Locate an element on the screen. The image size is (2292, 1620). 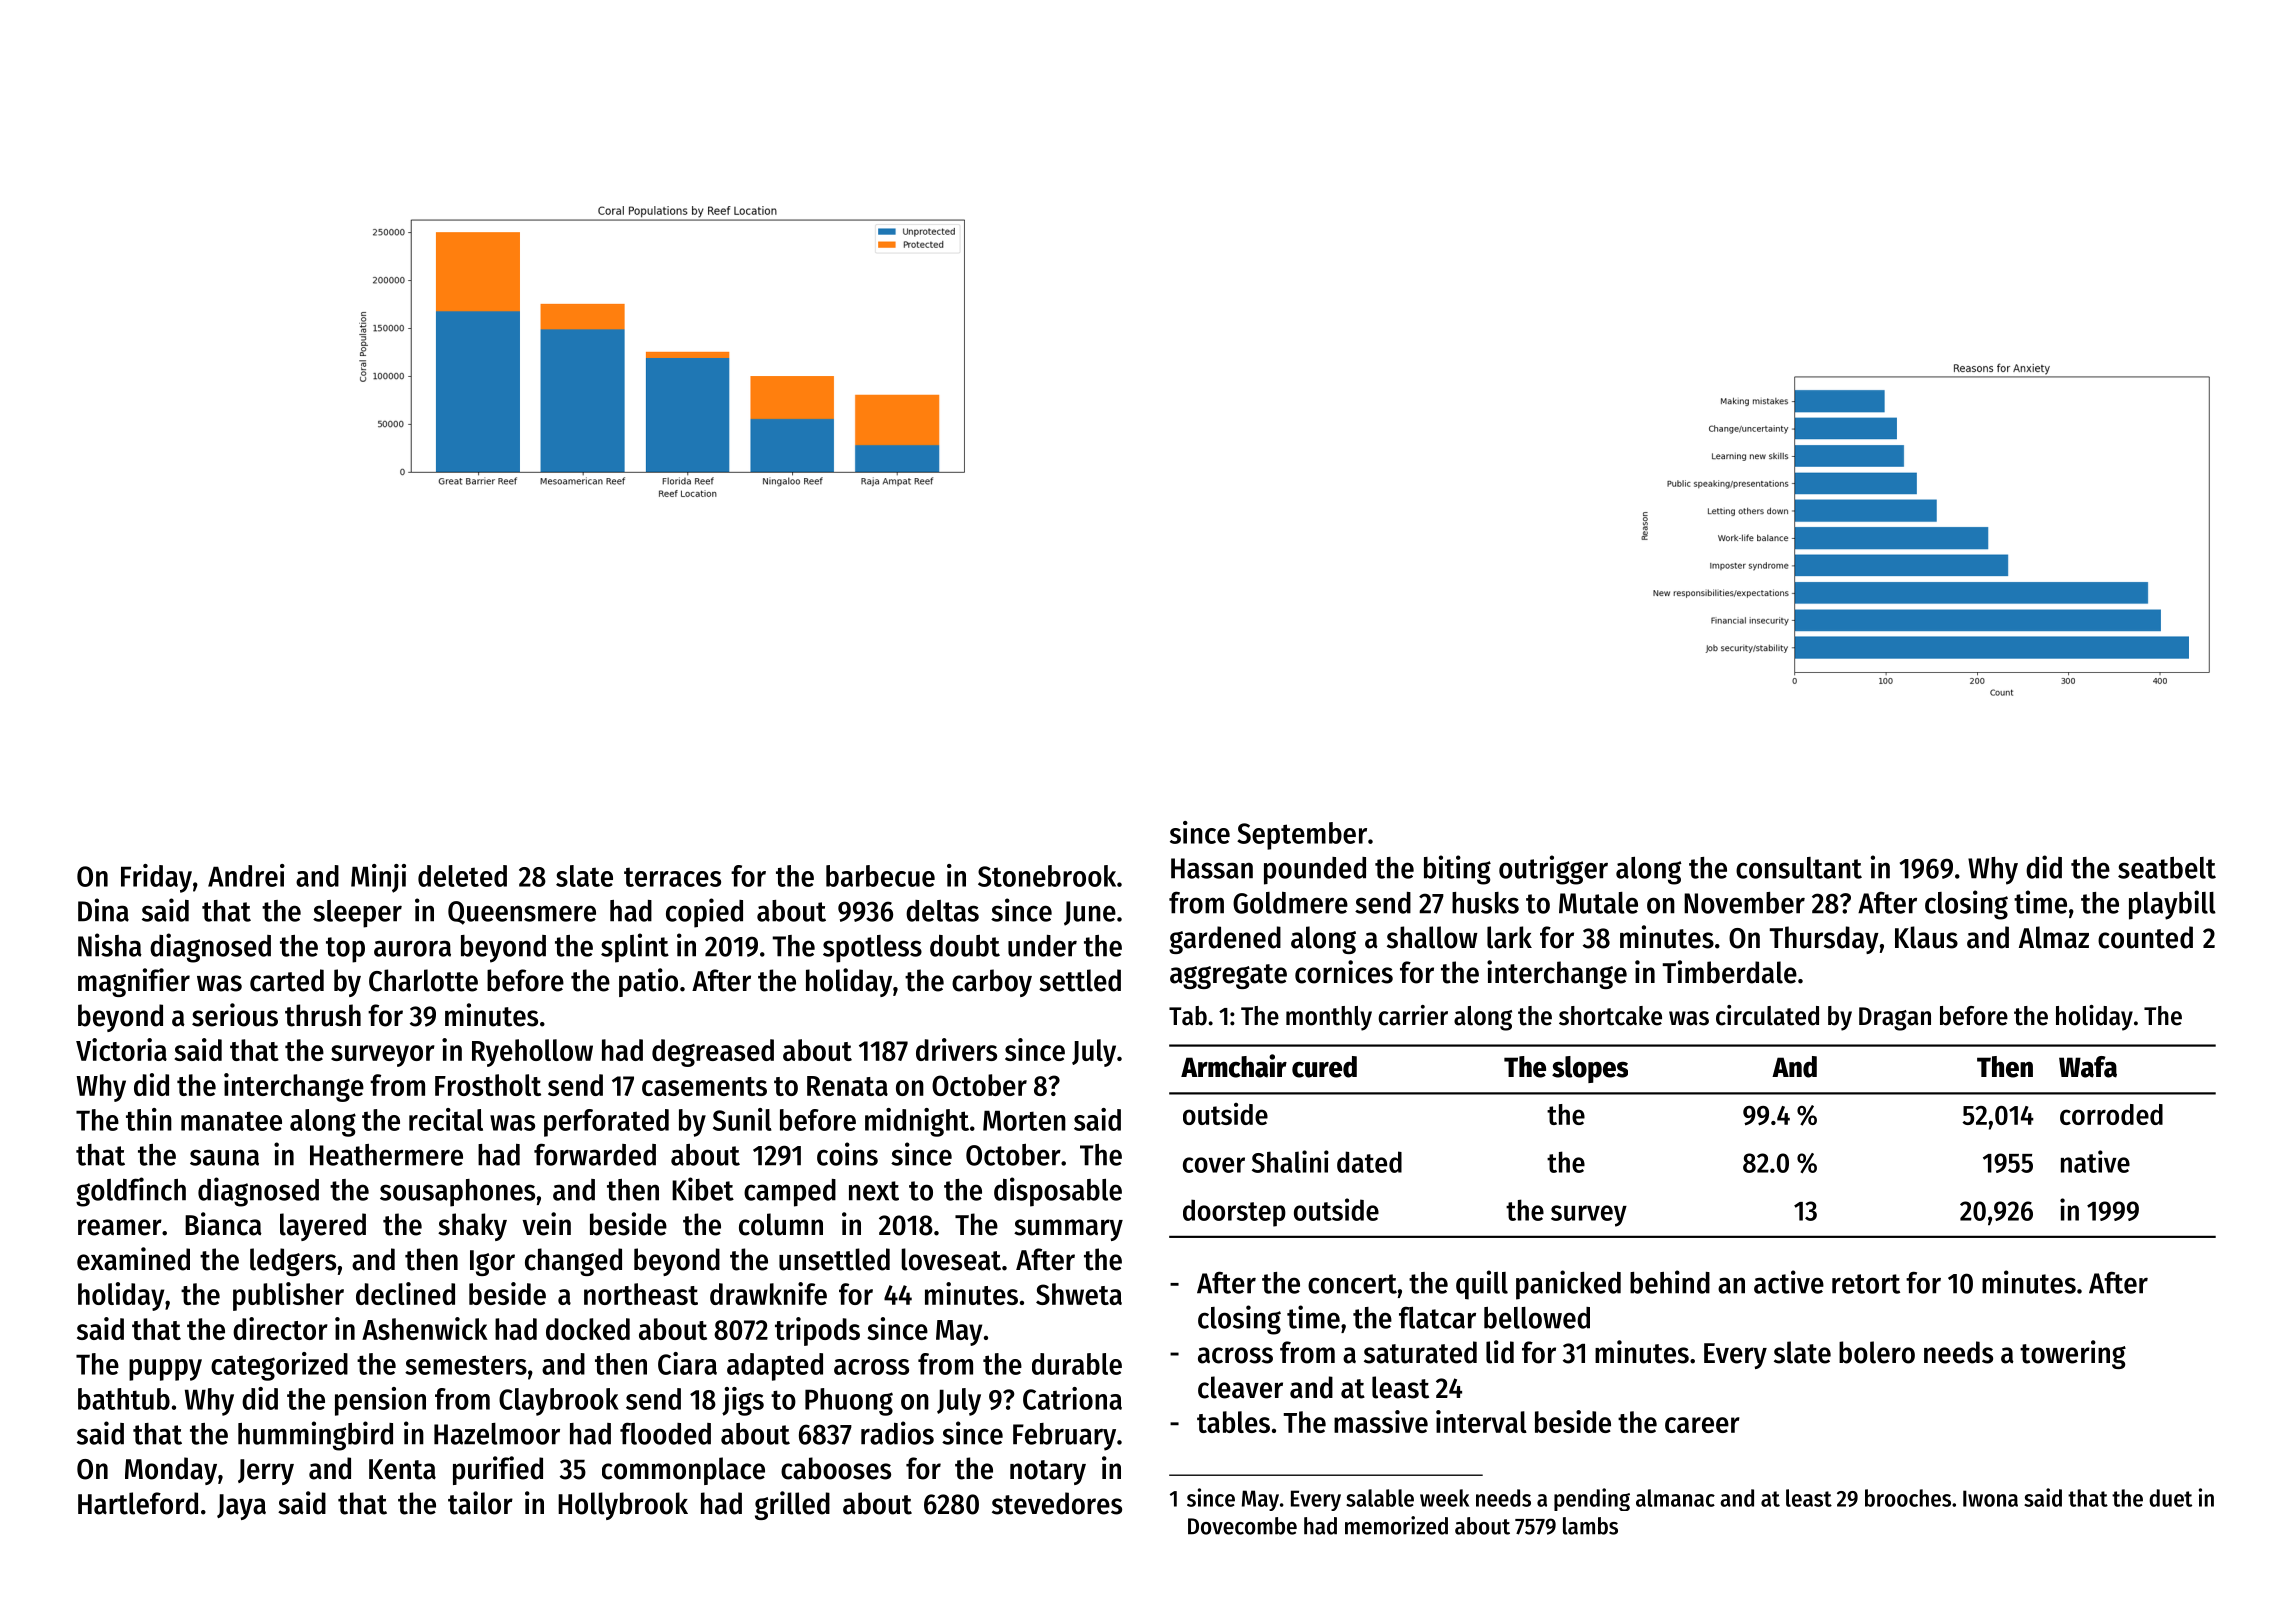
consultant is located at coordinates (1799, 868).
